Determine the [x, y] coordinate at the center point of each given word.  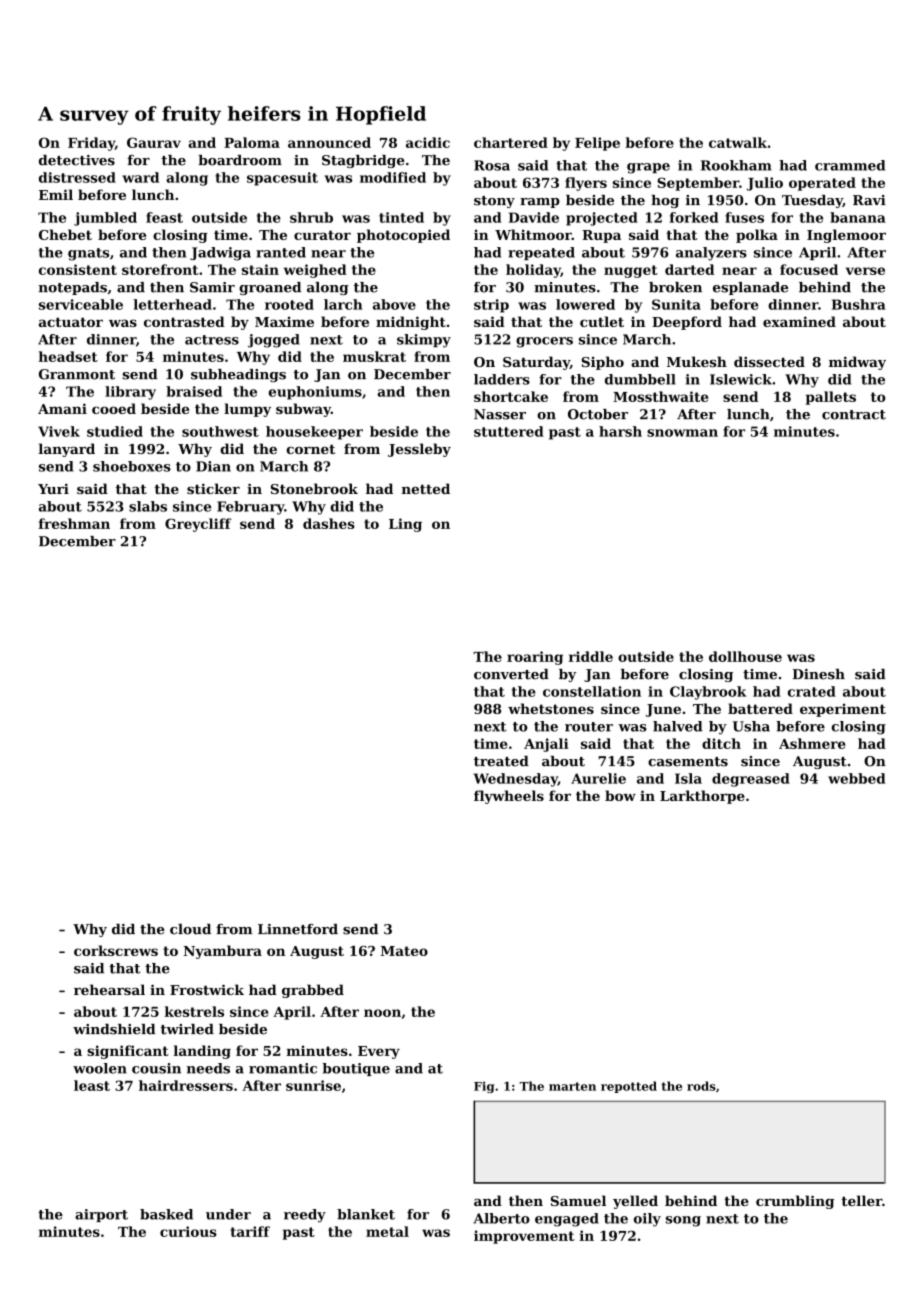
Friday [91, 144]
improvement [524, 1237]
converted [511, 674]
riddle [591, 656]
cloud [190, 929]
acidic [428, 142]
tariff [250, 1231]
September [698, 184]
